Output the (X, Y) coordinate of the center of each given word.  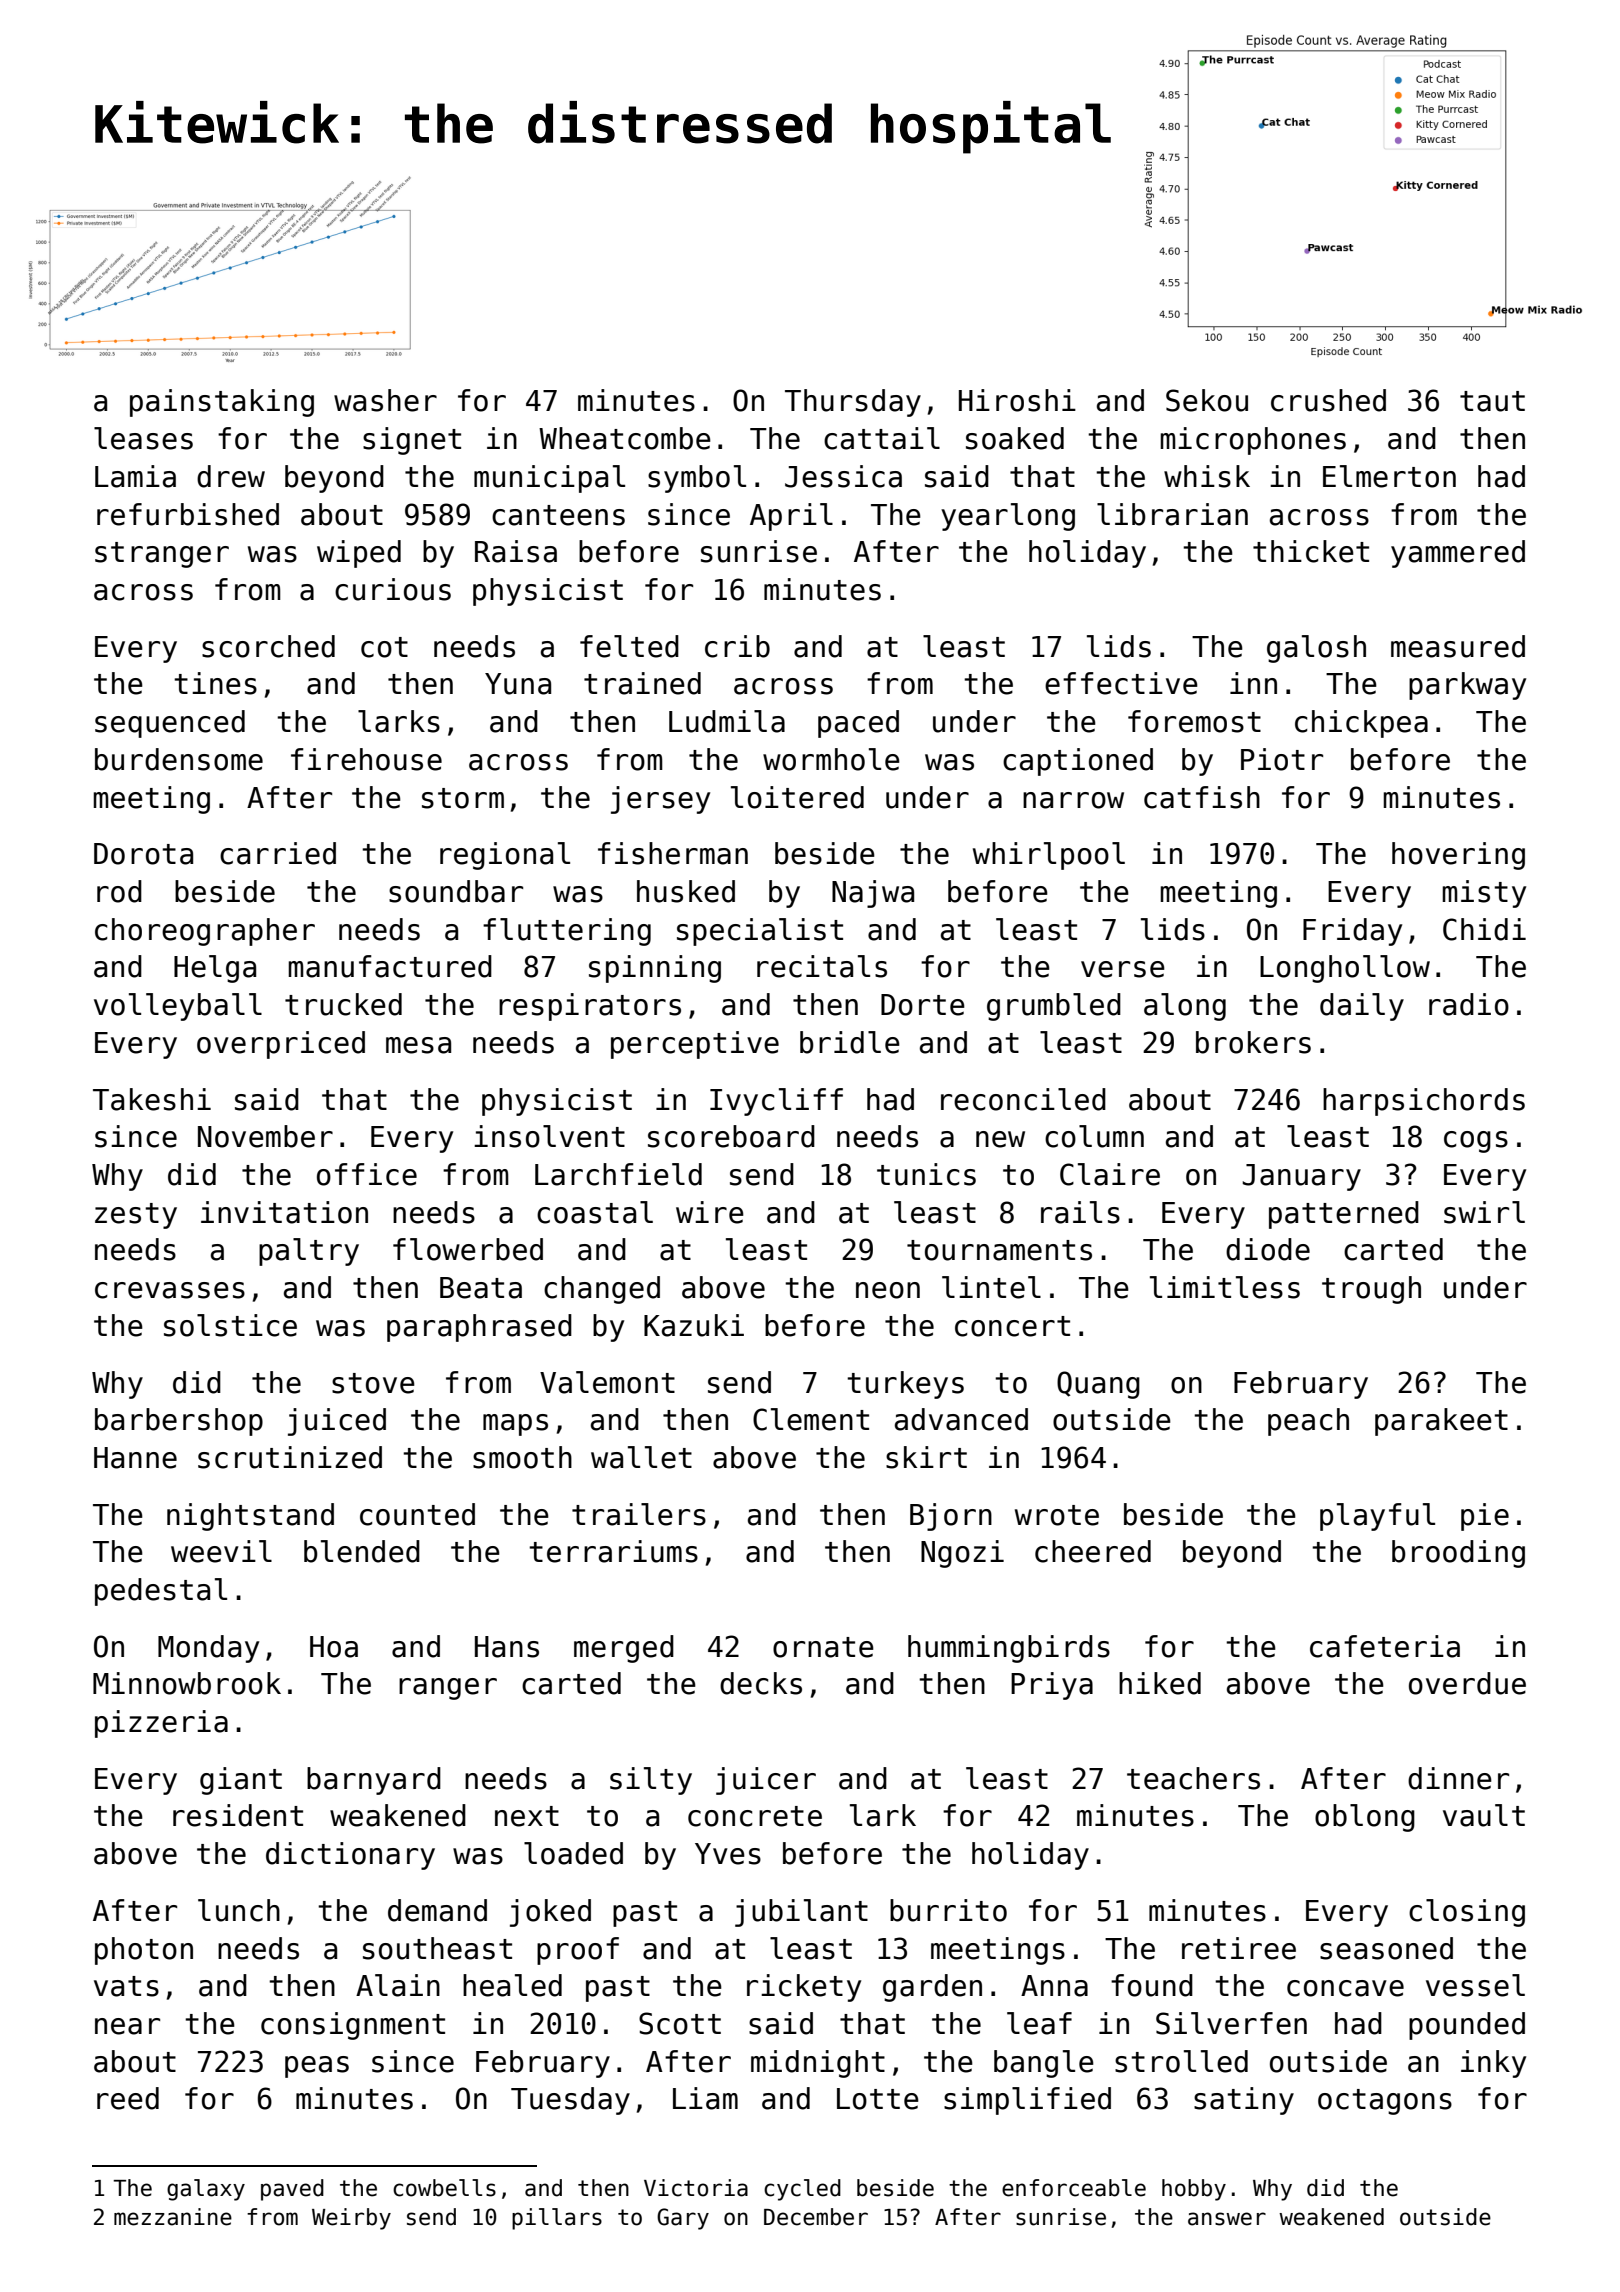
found (1152, 1985)
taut (1492, 401)
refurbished (188, 514)
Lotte (878, 2099)
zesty (136, 1216)
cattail (882, 438)
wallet (641, 1457)
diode (1268, 1249)
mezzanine (173, 2217)
